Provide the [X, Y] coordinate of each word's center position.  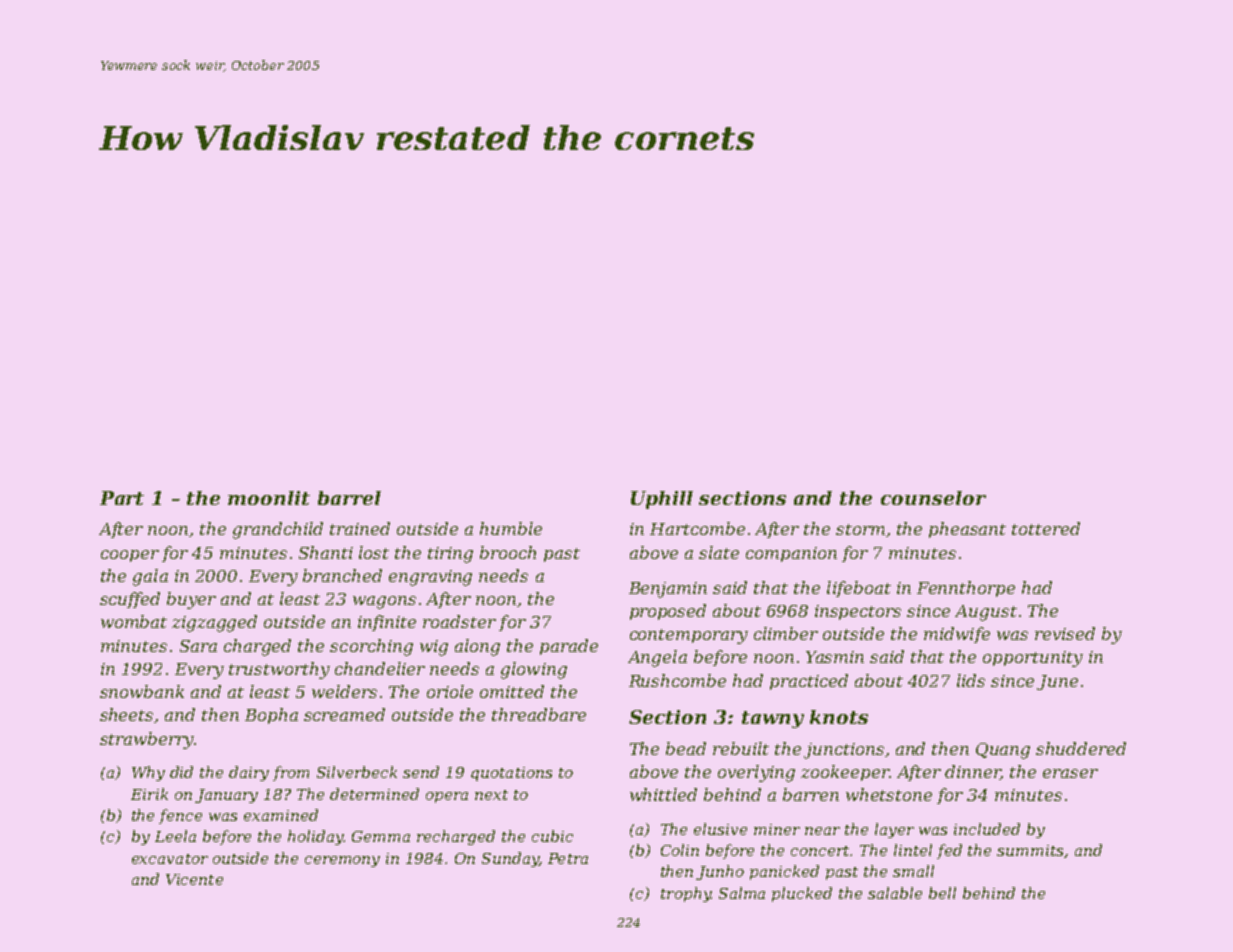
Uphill [662, 500]
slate [719, 552]
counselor [933, 498]
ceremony [342, 861]
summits [1030, 850]
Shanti [326, 552]
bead [686, 748]
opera [447, 797]
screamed [344, 714]
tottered [1046, 528]
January [226, 796]
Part [122, 498]
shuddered [1081, 748]
